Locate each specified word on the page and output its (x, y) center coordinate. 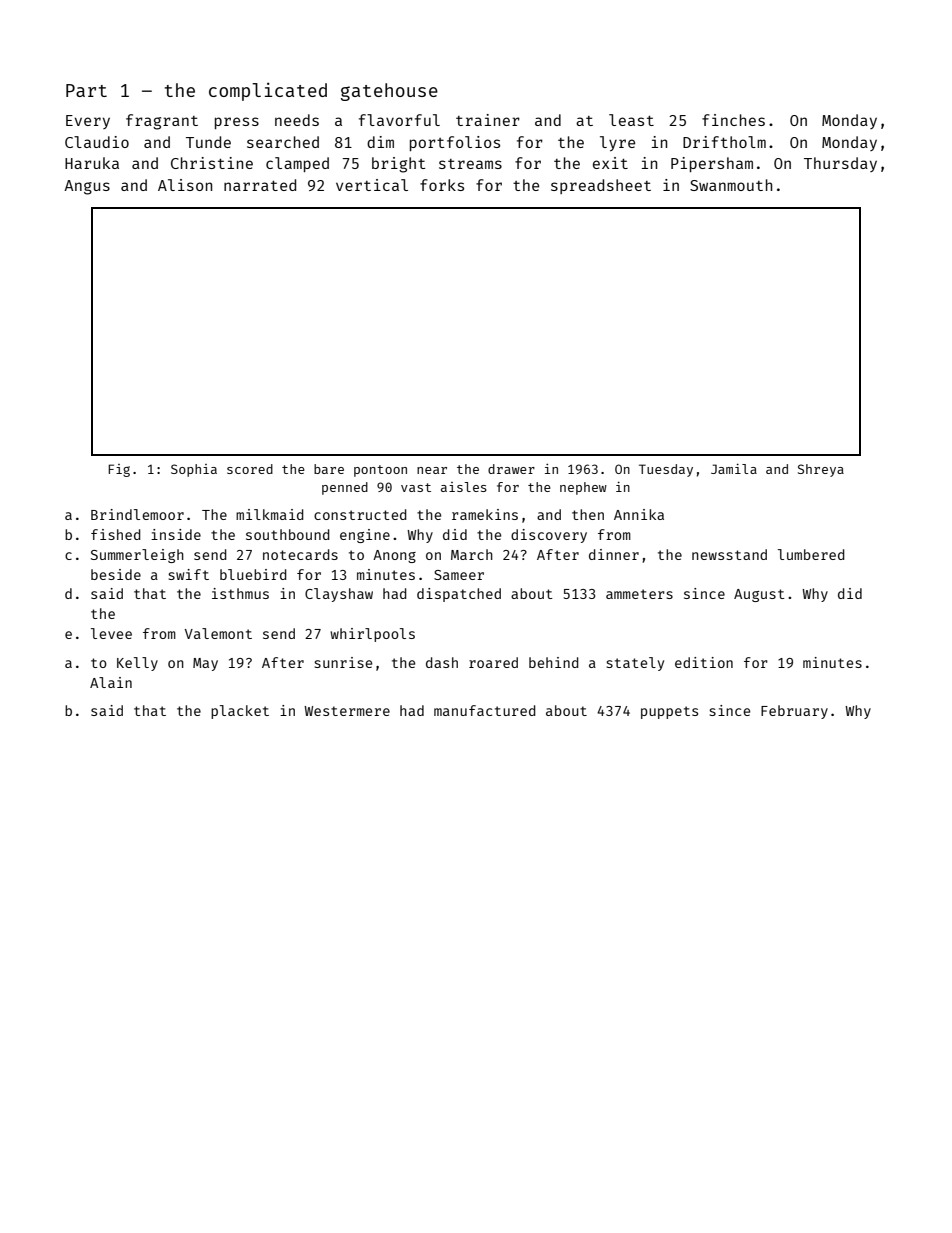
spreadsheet (601, 186)
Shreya (821, 470)
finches (733, 120)
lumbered (811, 554)
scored (250, 469)
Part (86, 90)
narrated (260, 185)
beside (116, 574)
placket (240, 712)
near (432, 470)
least (631, 120)
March (472, 554)
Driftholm (724, 142)
